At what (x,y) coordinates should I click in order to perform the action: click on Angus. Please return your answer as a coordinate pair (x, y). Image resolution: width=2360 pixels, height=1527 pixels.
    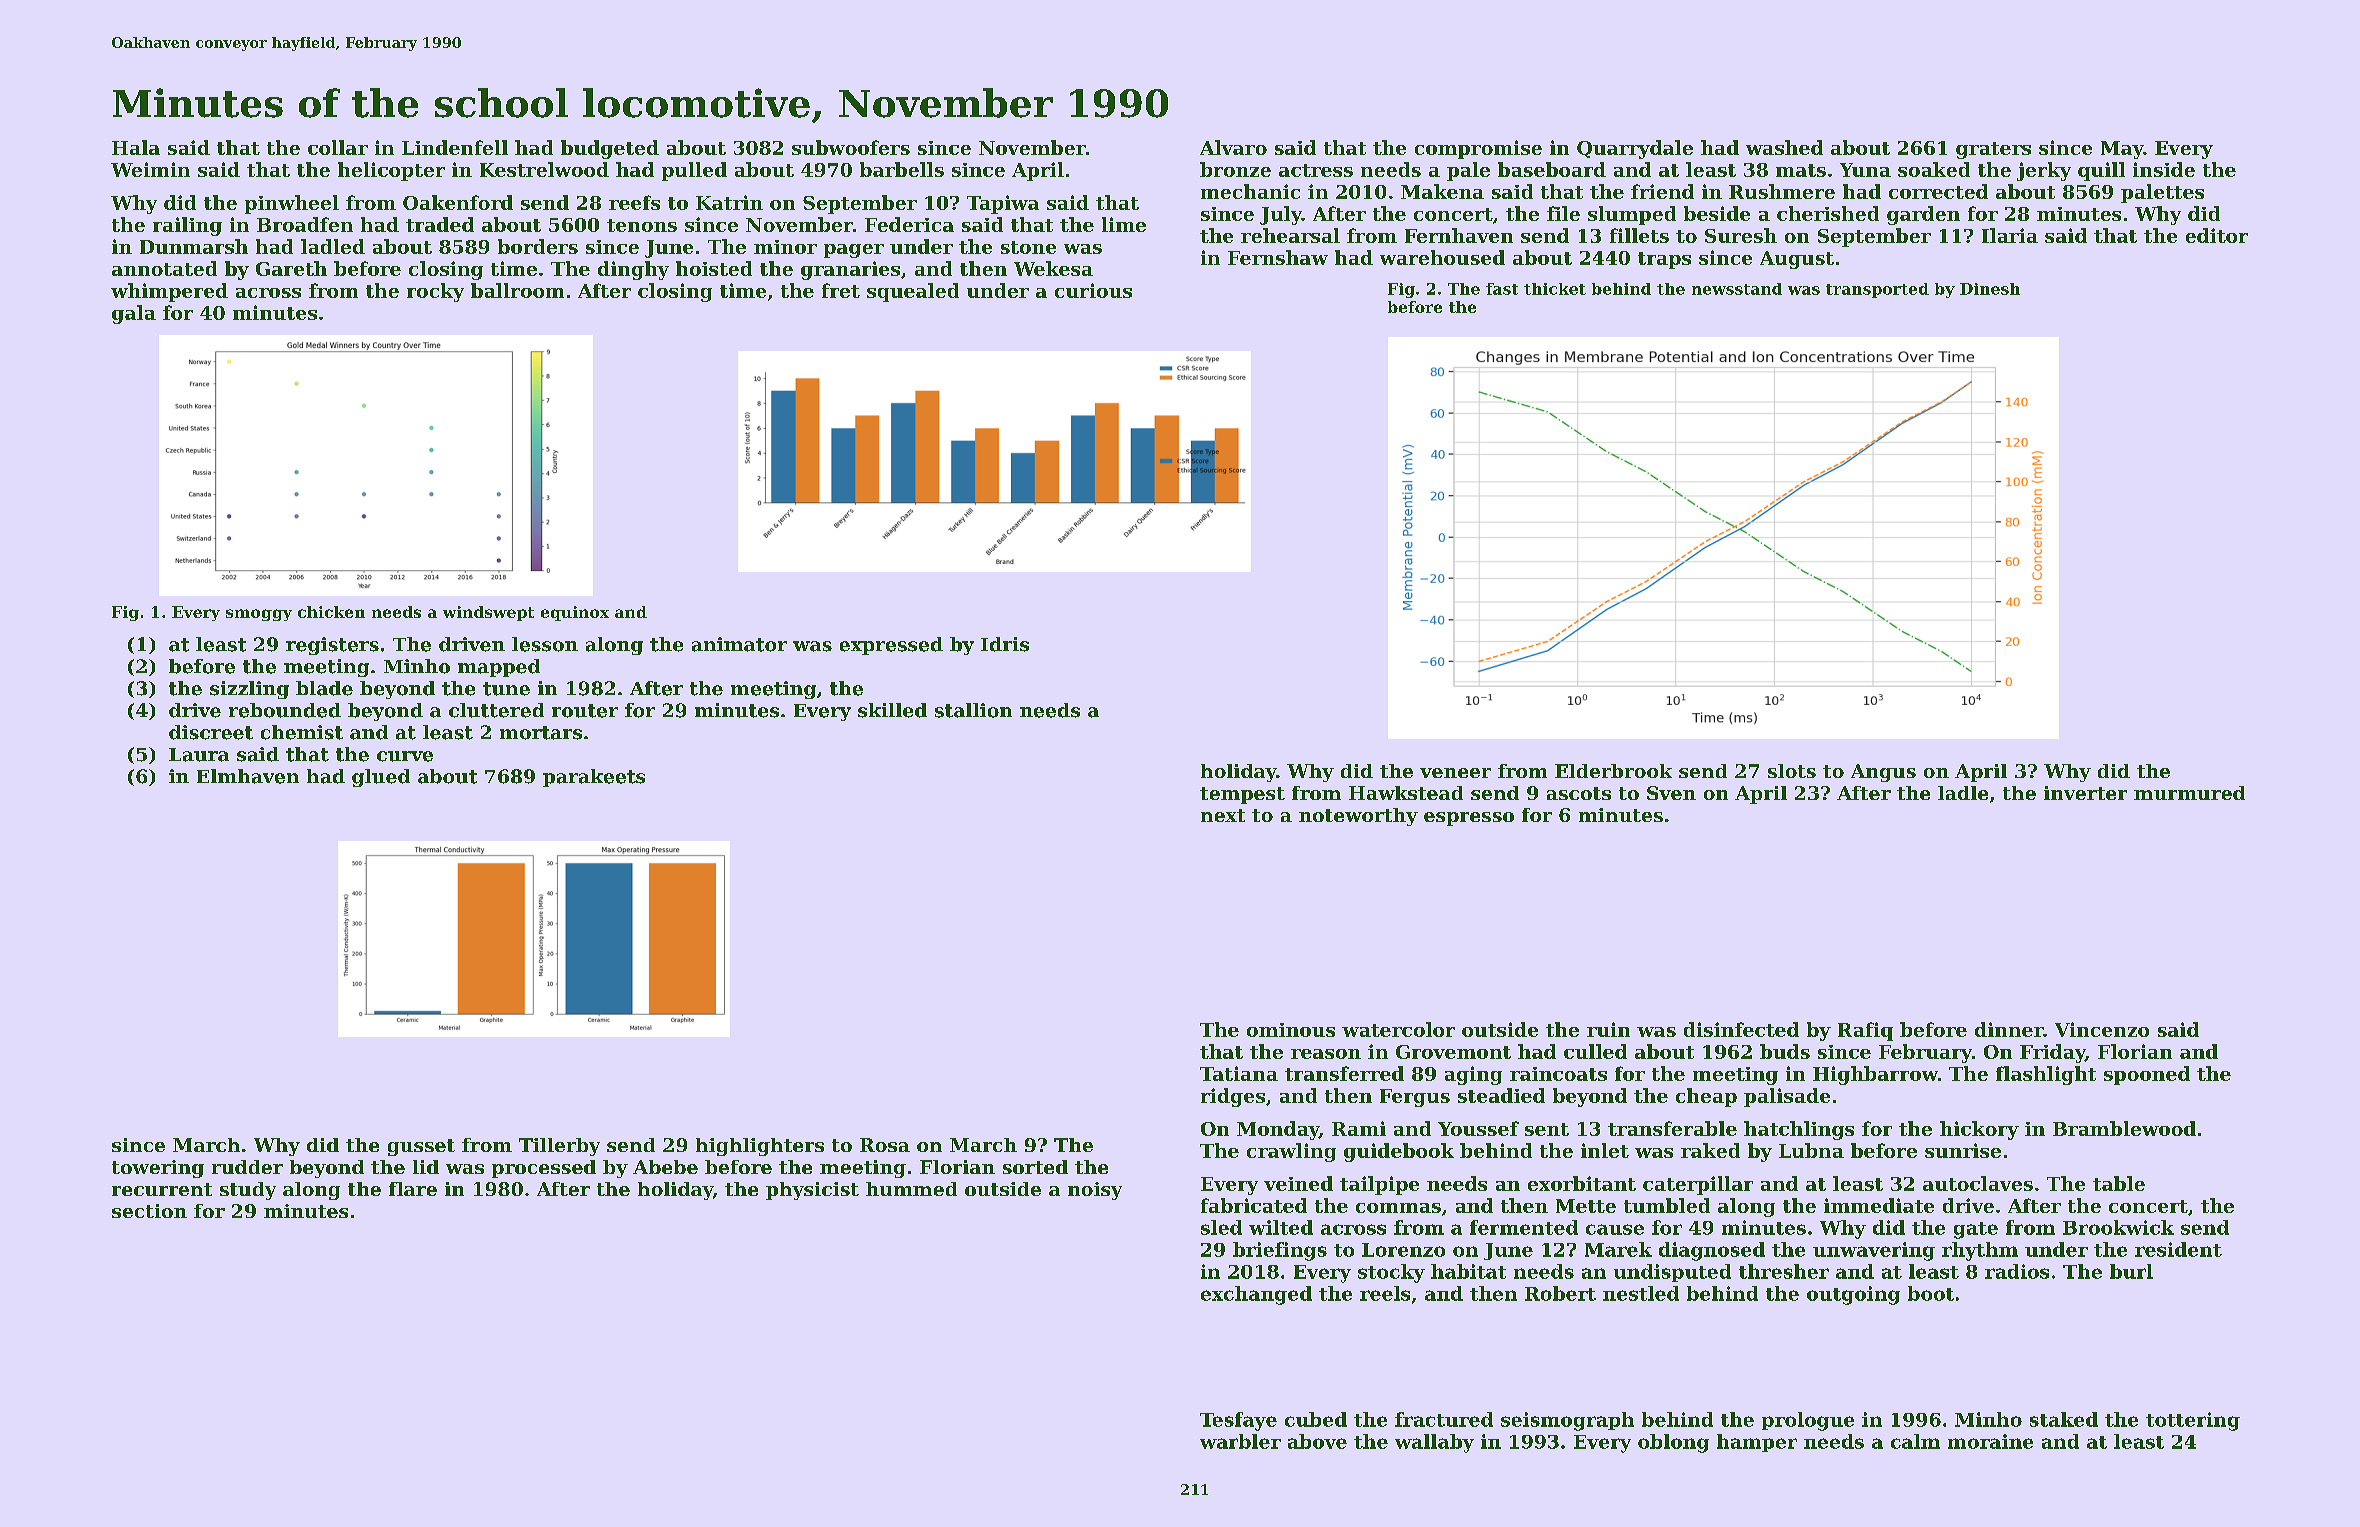
    Looking at the image, I should click on (1883, 773).
